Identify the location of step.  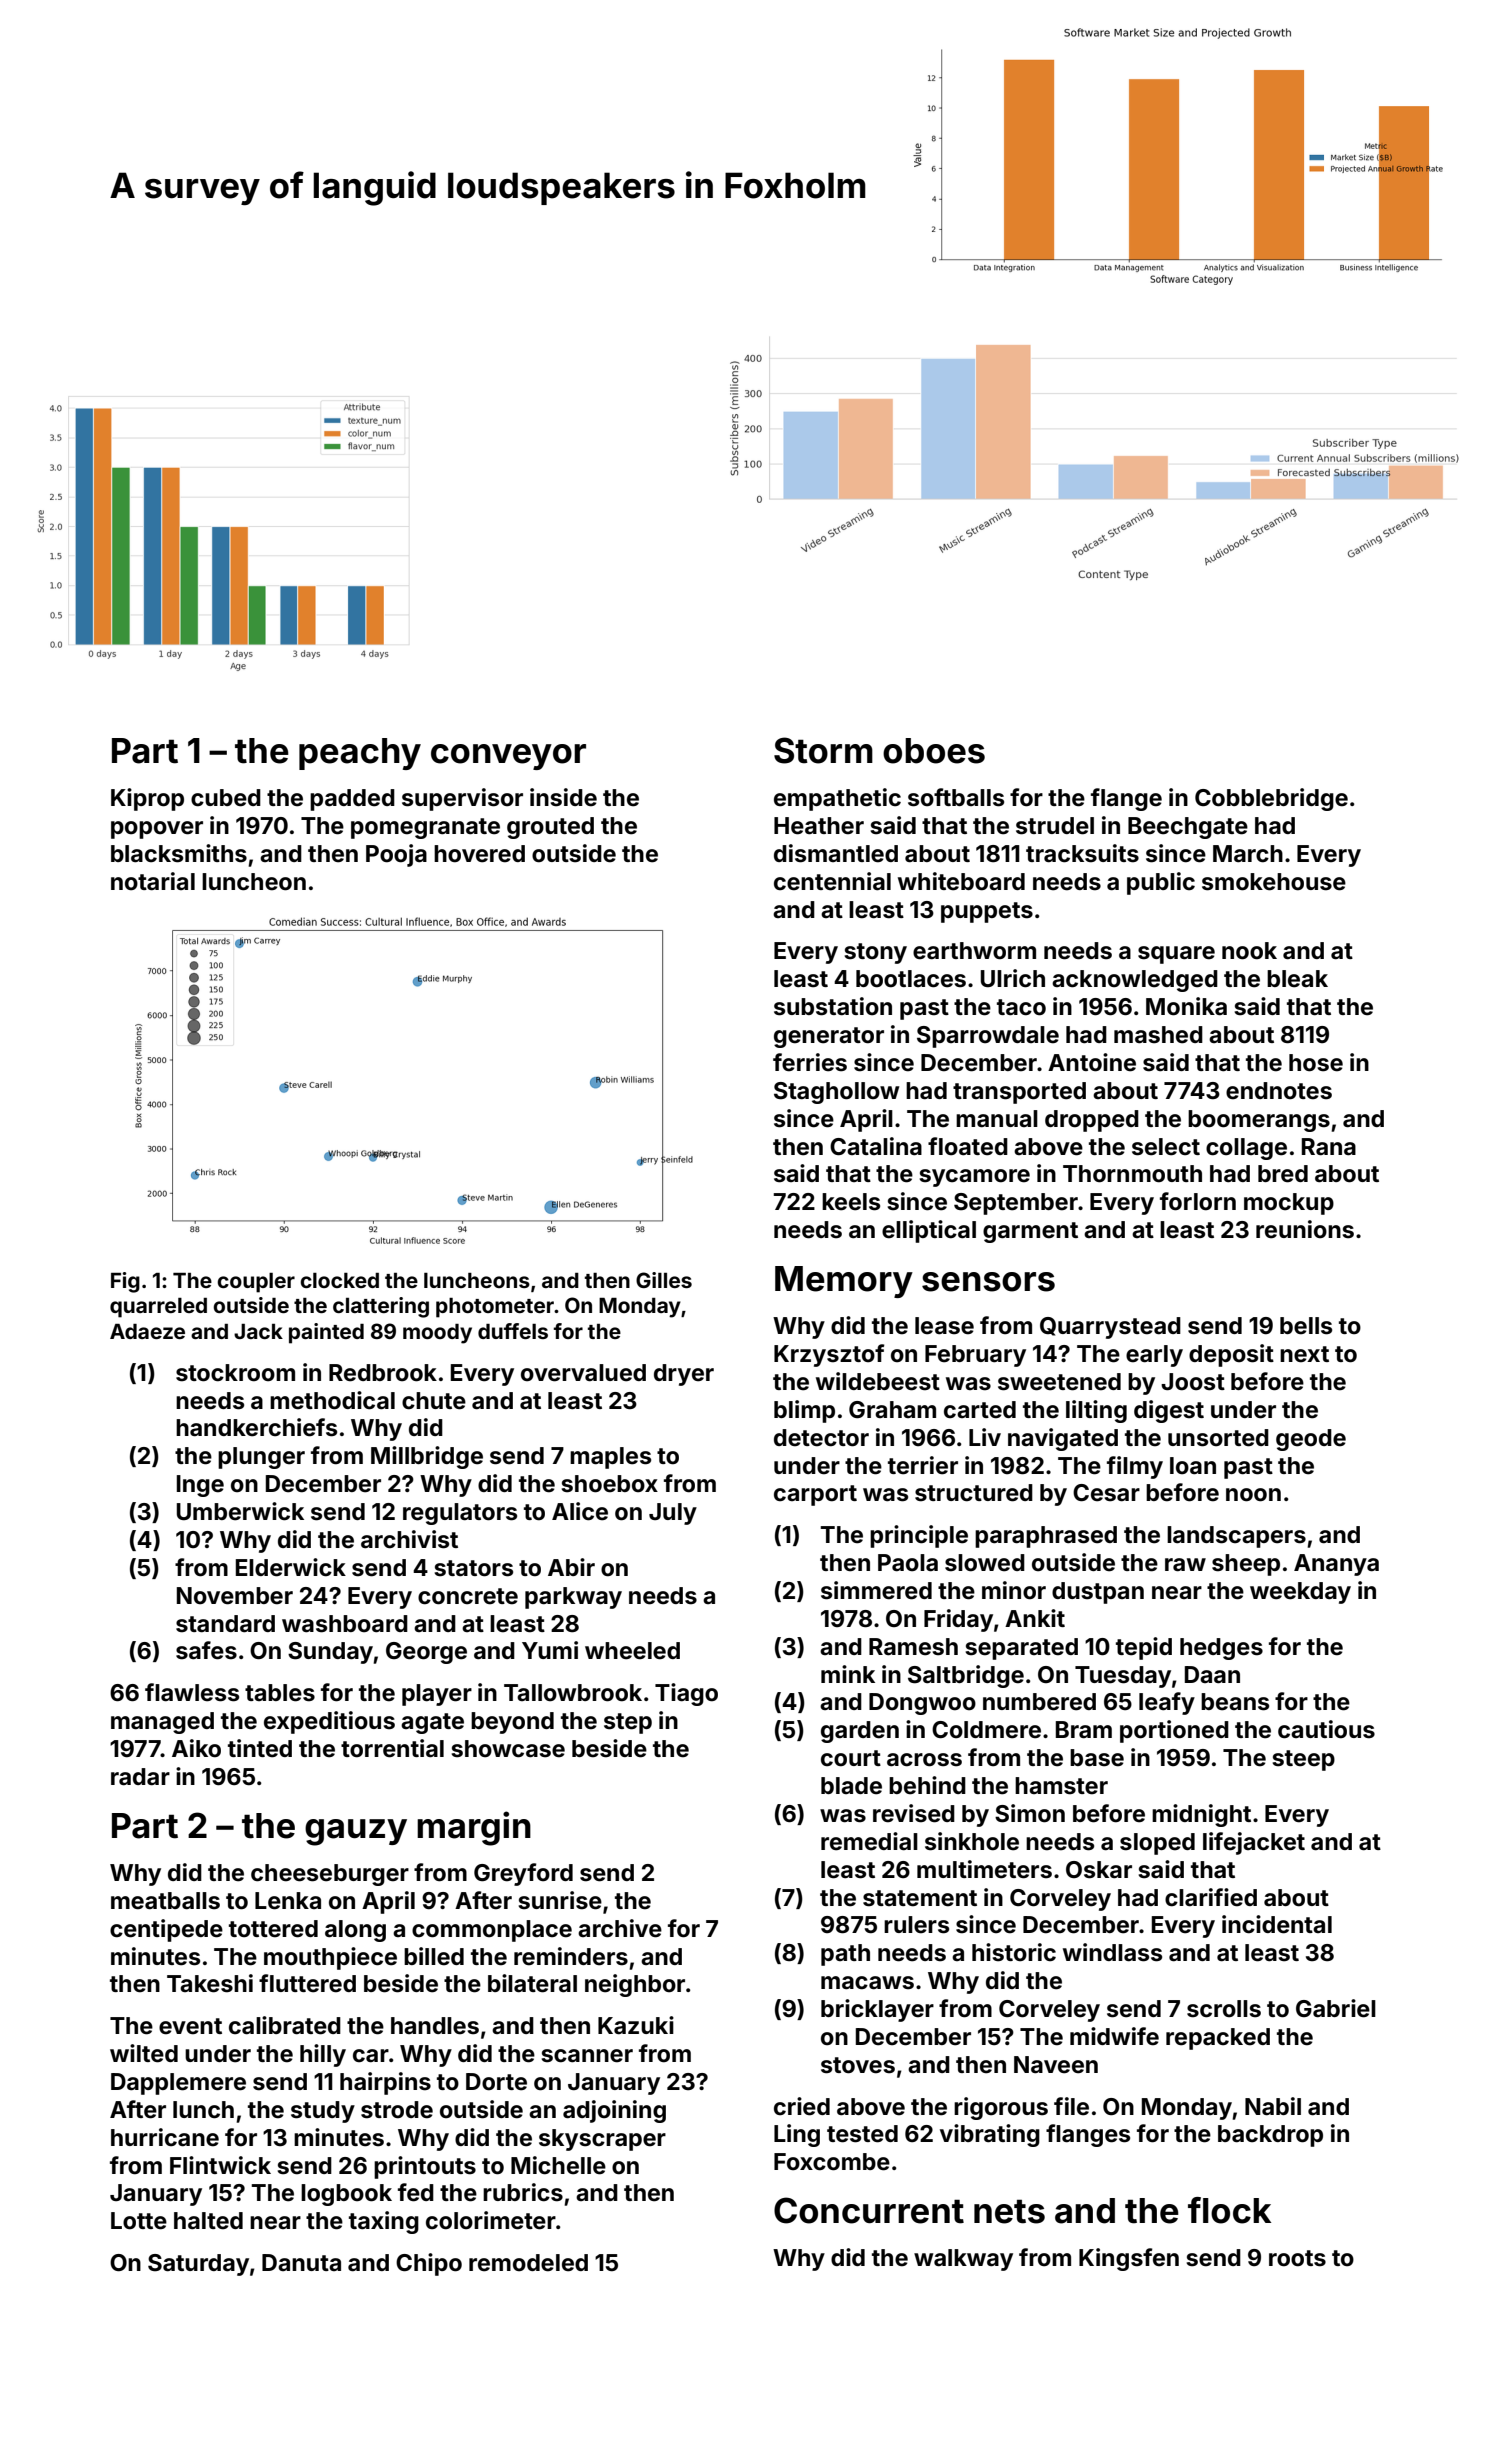
(628, 1723).
